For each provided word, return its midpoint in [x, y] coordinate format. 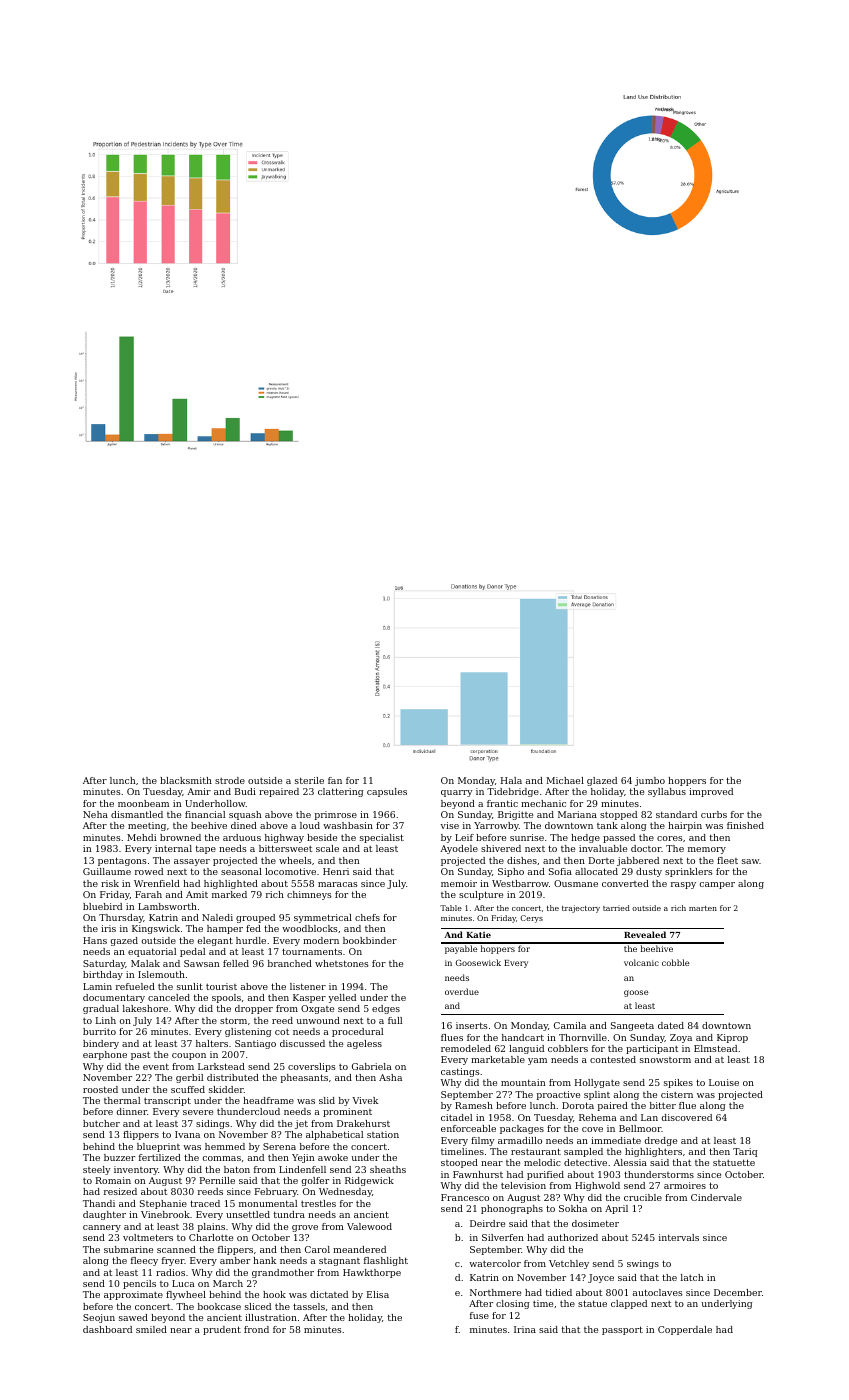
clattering [340, 792]
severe [198, 1112]
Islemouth [161, 974]
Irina [525, 1329]
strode [230, 780]
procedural [357, 1032]
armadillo [520, 1140]
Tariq [745, 1152]
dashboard [107, 1329]
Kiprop [732, 1038]
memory [707, 850]
